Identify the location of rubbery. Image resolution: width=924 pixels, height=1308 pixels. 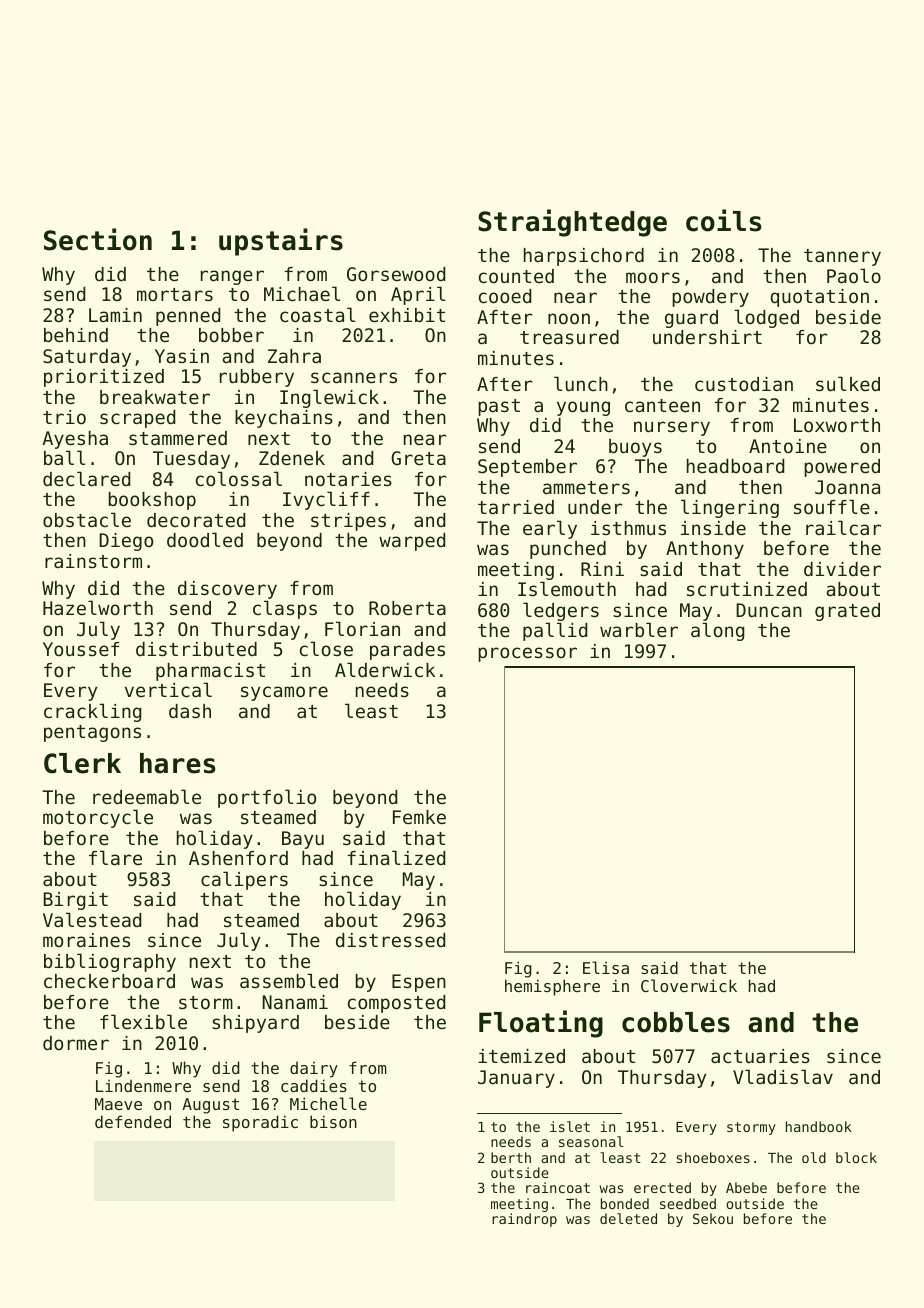
(257, 378).
